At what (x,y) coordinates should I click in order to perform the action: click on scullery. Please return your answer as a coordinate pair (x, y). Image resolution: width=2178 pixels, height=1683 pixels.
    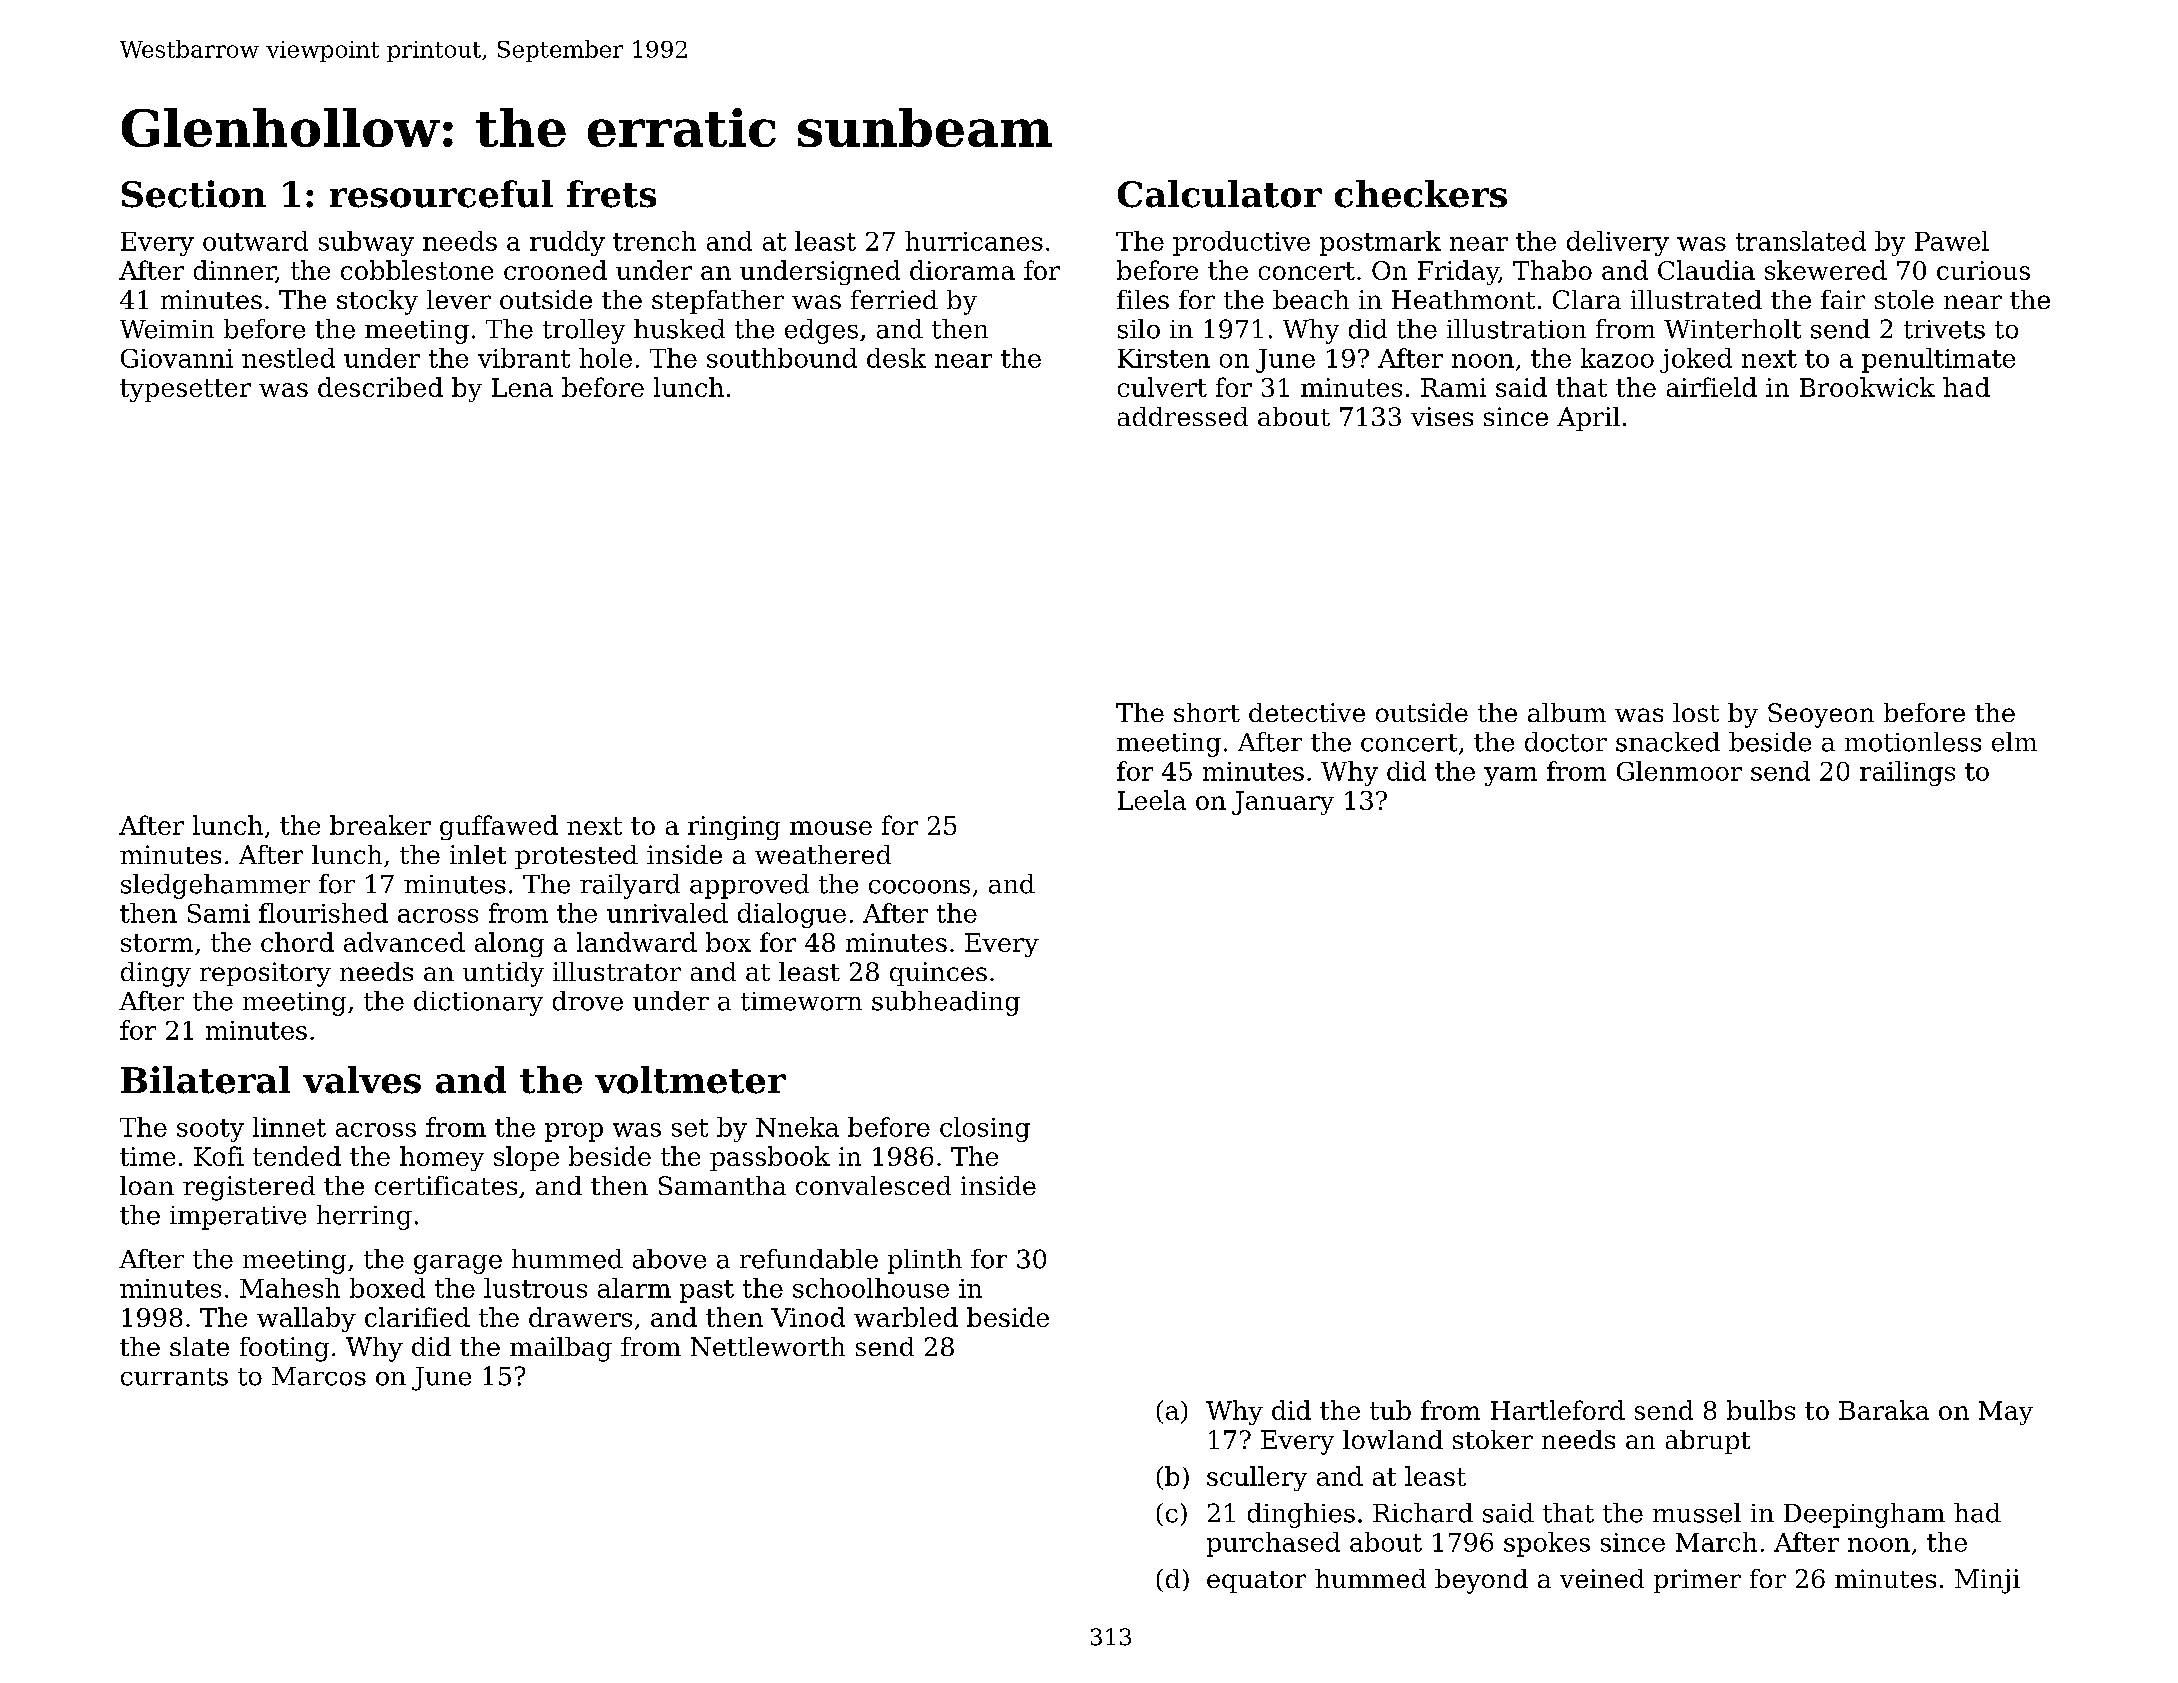
    Looking at the image, I should click on (1257, 1478).
